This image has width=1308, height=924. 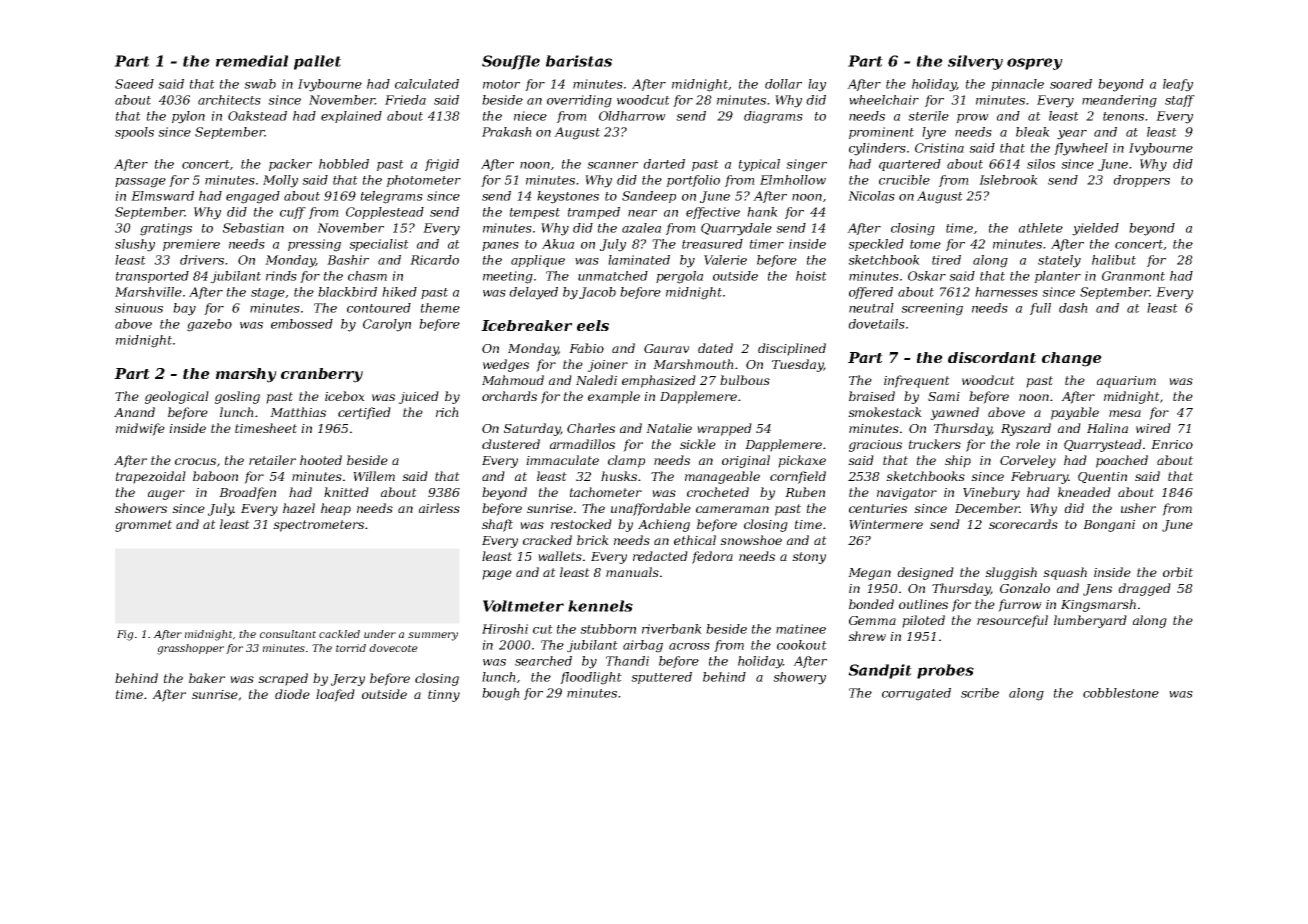 I want to click on snowshoe, so click(x=751, y=540).
